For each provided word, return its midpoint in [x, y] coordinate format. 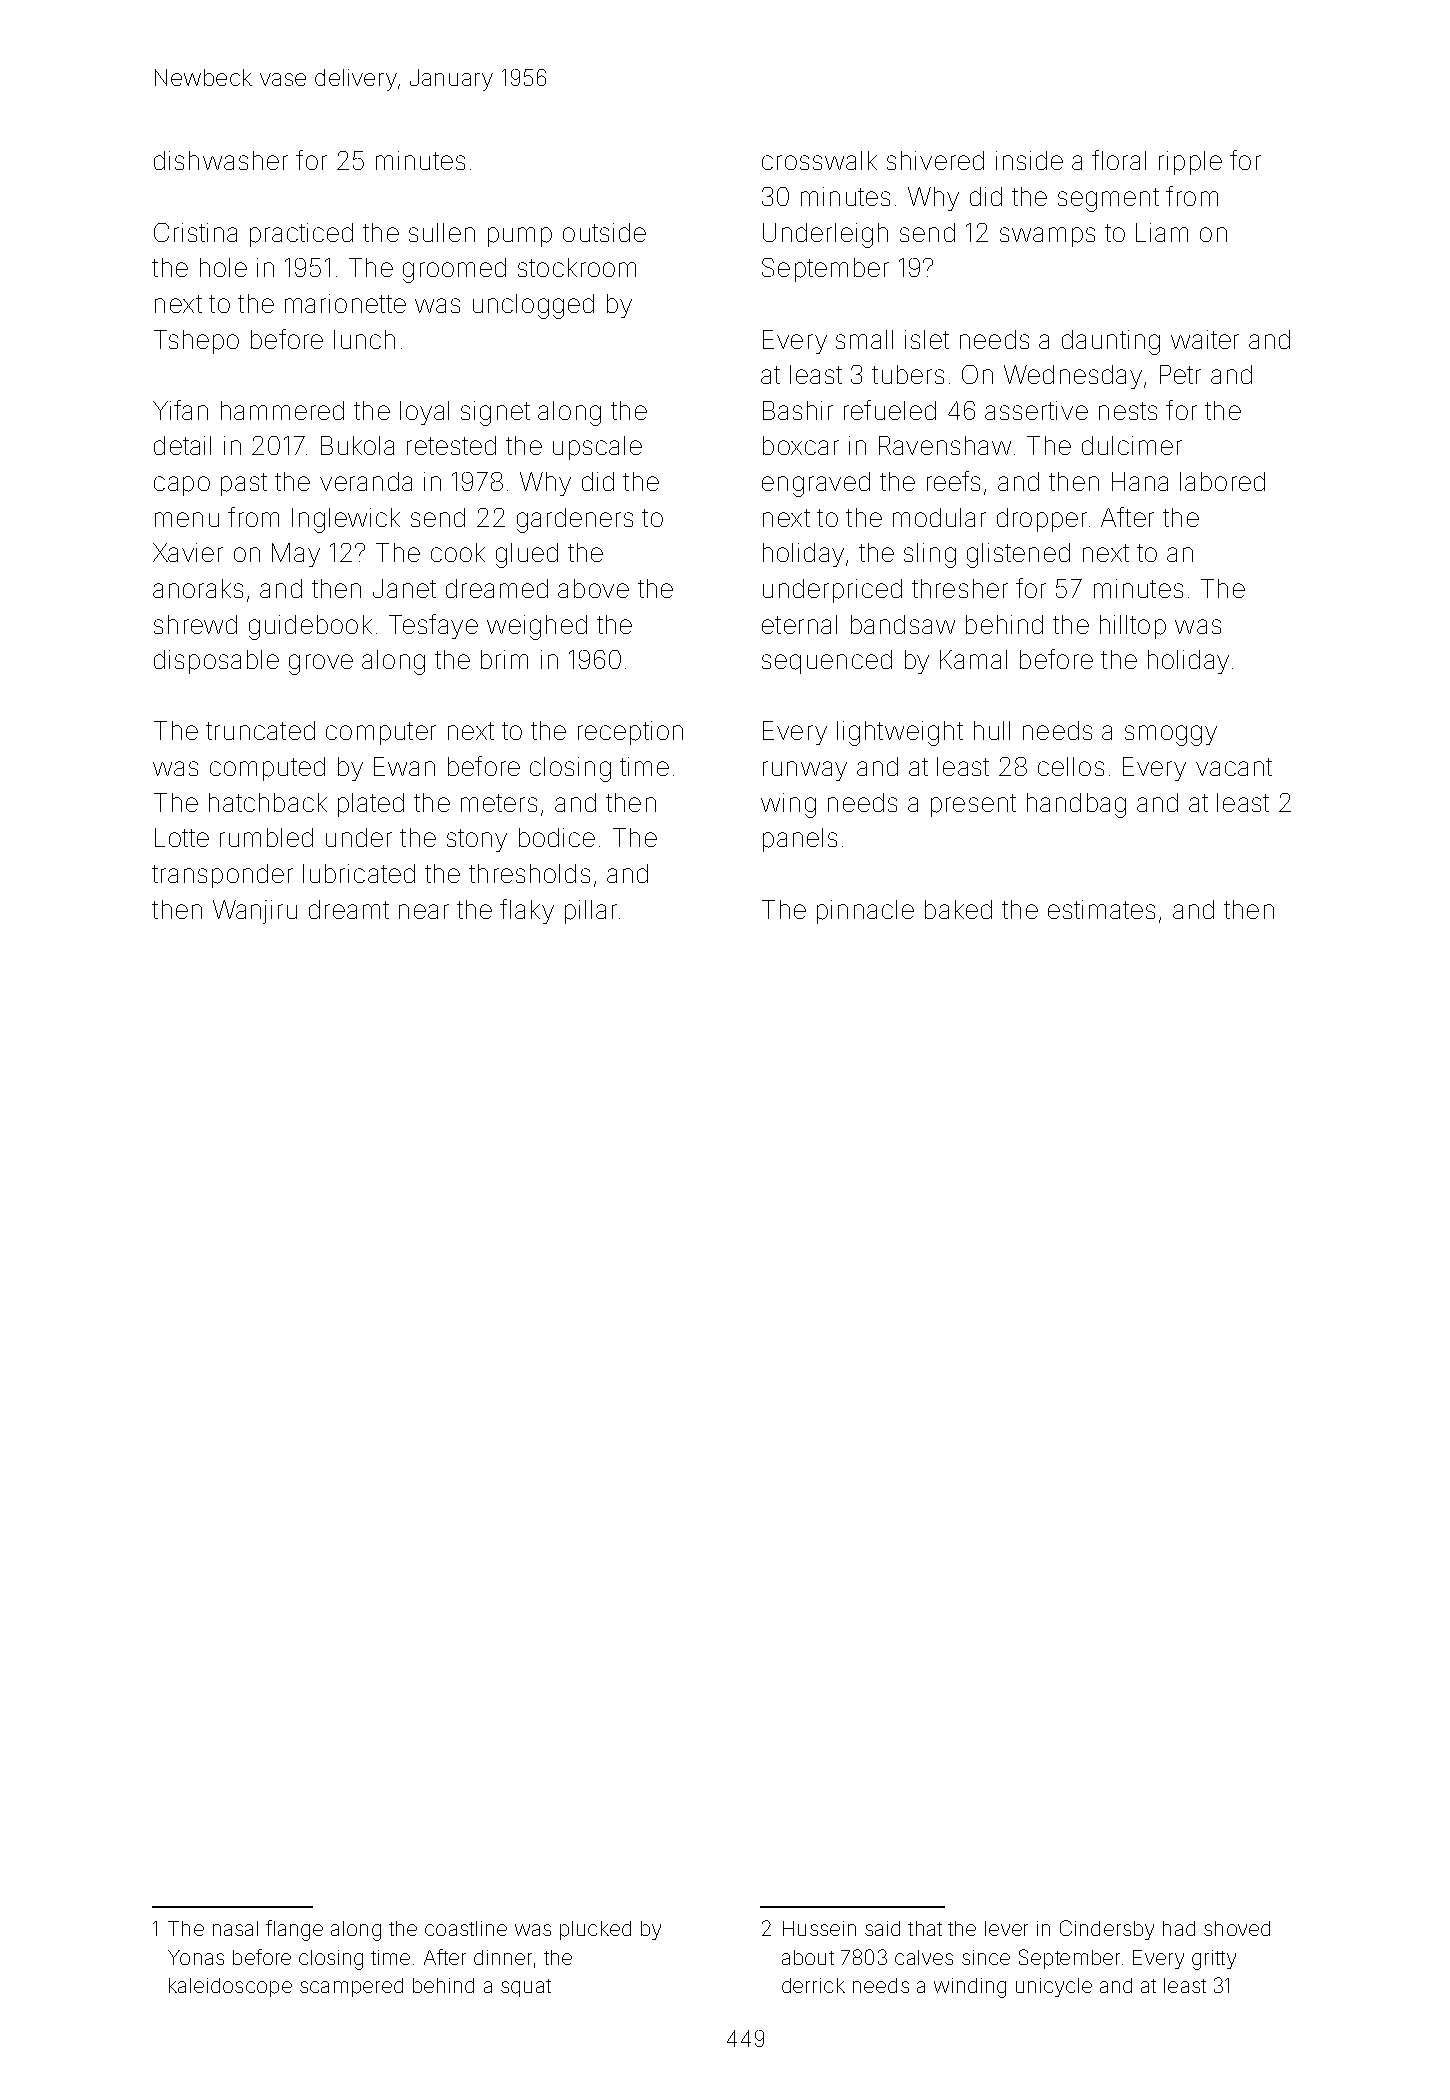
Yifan [180, 410]
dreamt [349, 909]
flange [294, 1930]
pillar [591, 912]
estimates [1101, 909]
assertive [1036, 410]
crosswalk [819, 160]
